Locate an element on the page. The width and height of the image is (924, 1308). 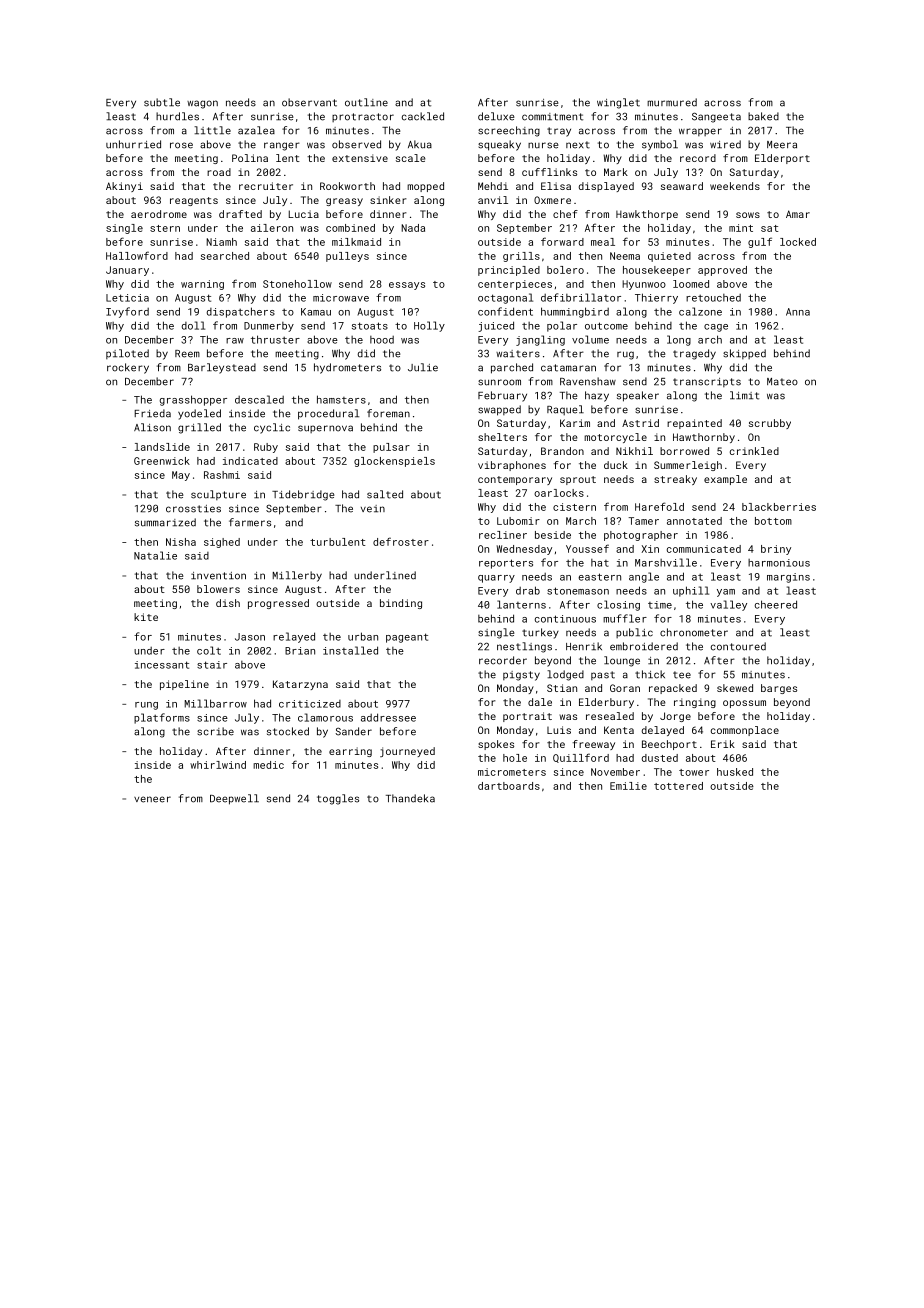
essays is located at coordinates (407, 286).
